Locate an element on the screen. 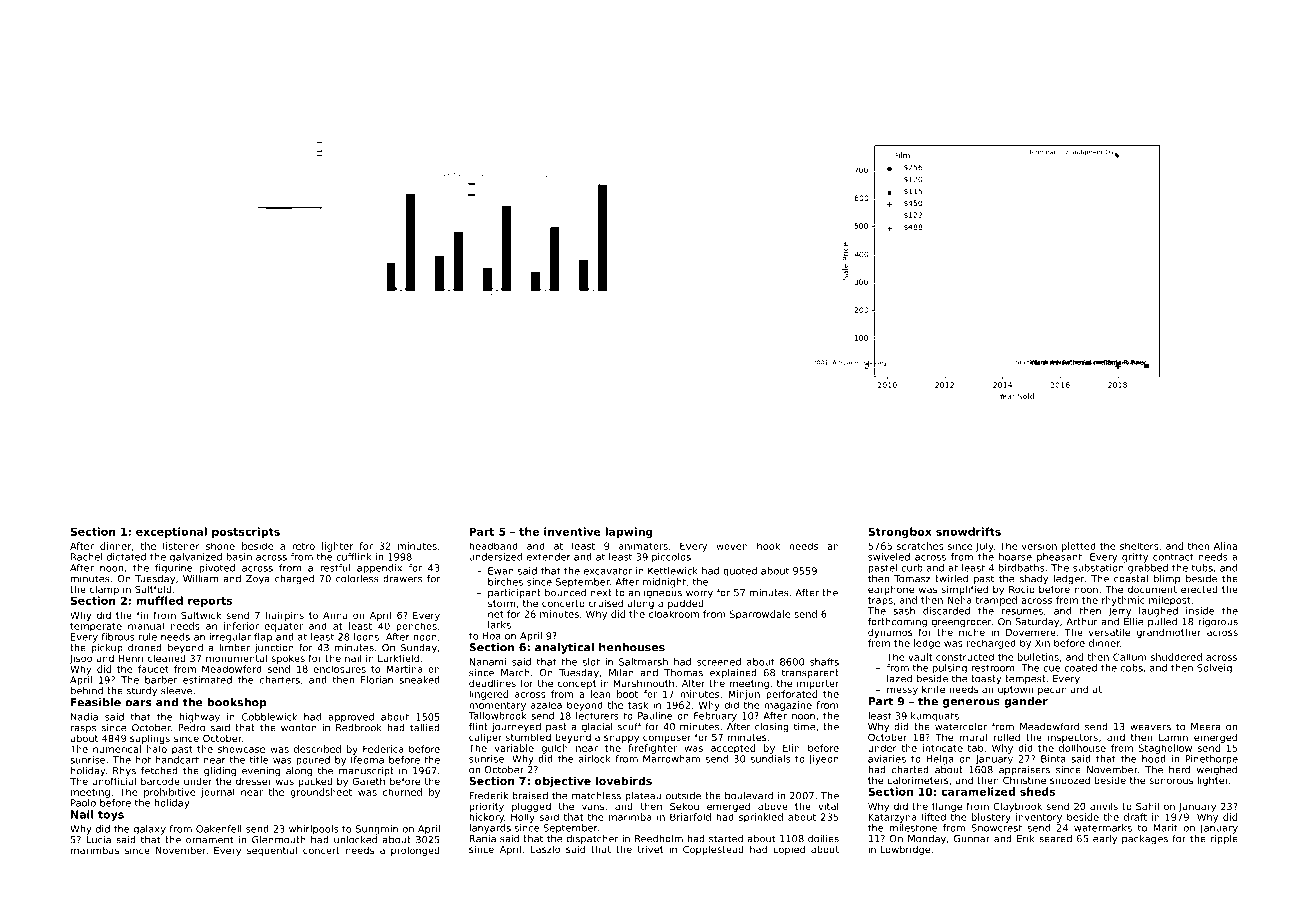 The width and height of the screenshot is (1308, 924). copied is located at coordinates (789, 850).
